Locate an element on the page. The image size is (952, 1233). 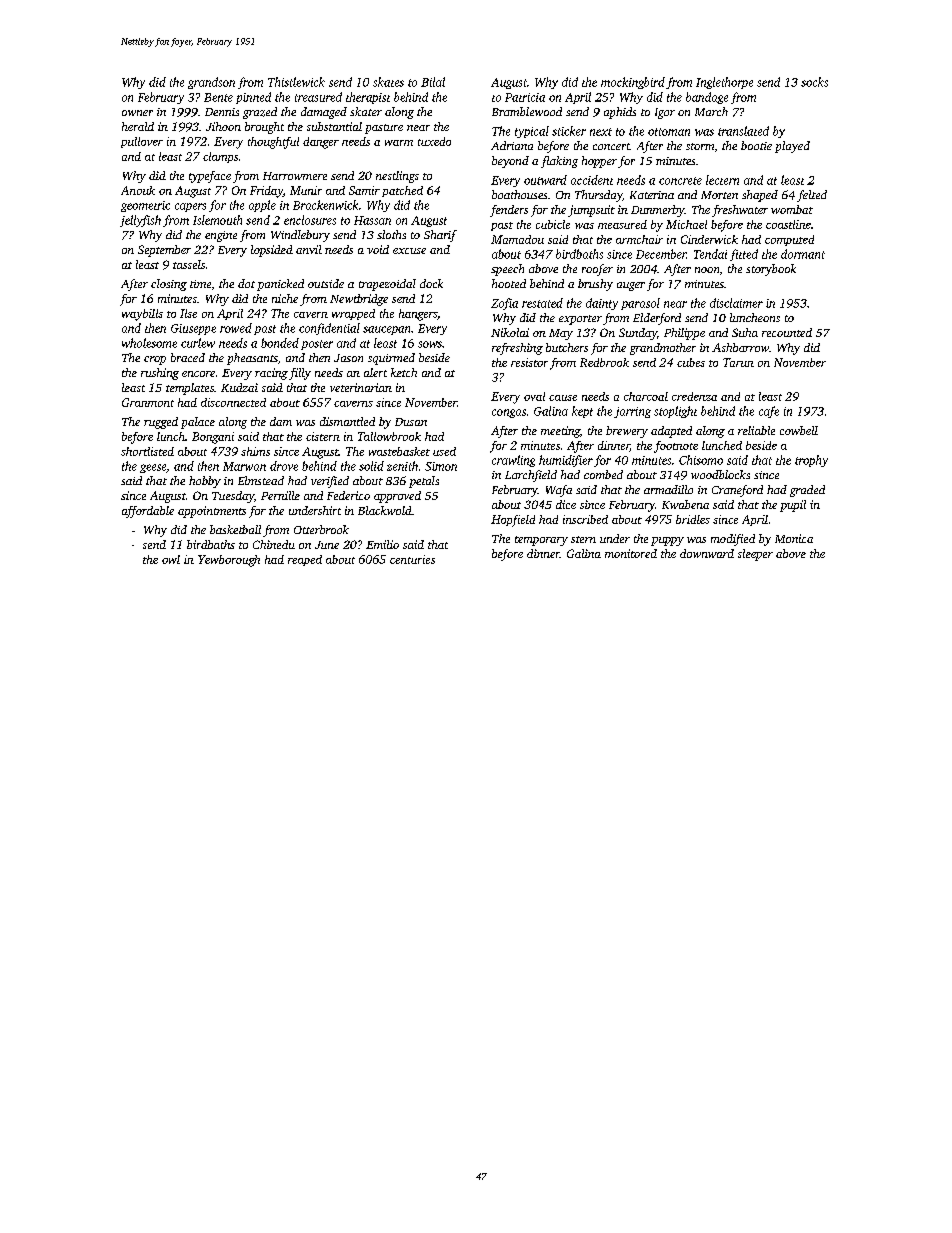
resistor is located at coordinates (529, 362).
